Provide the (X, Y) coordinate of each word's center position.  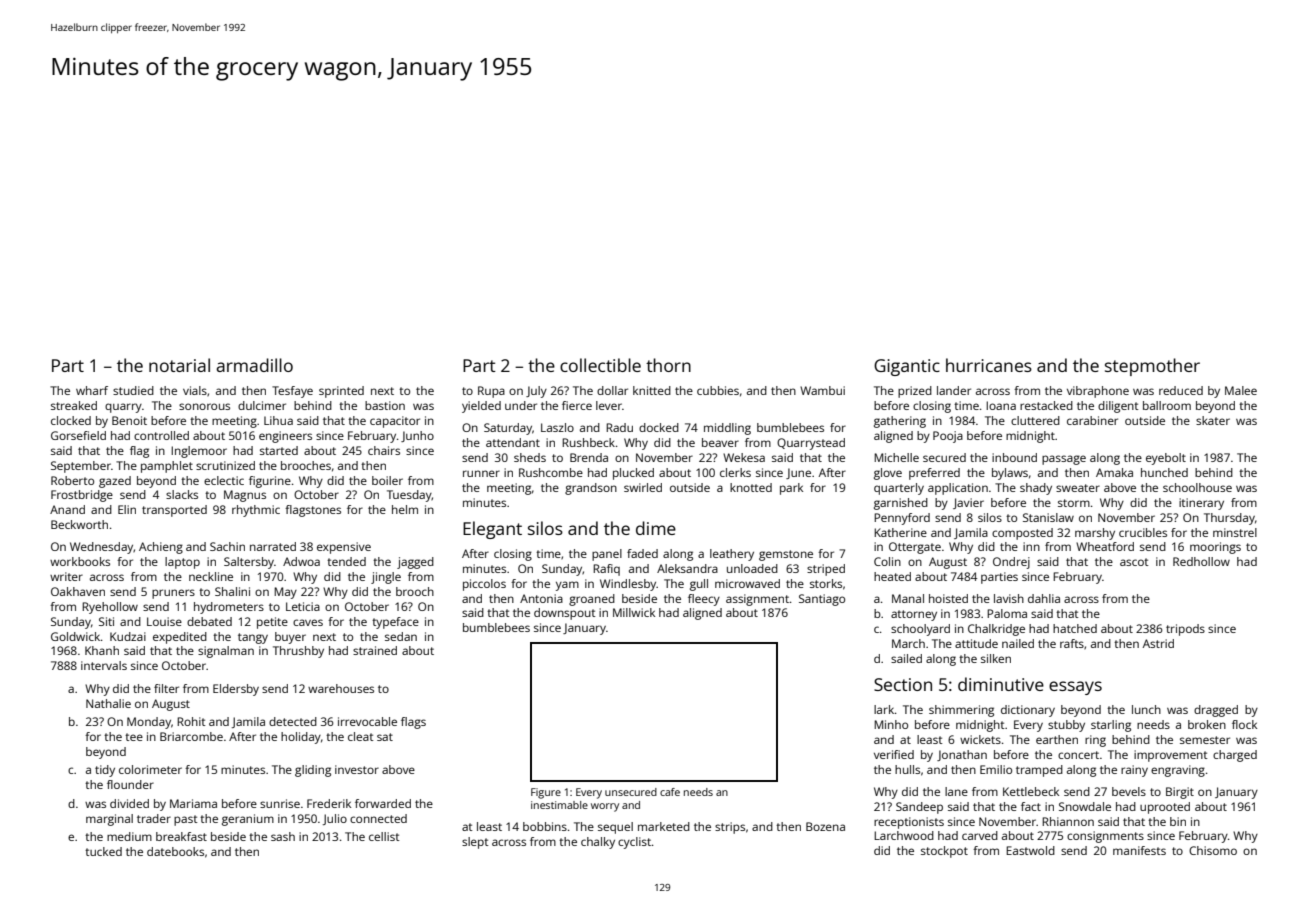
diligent (1118, 407)
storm (1074, 503)
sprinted (341, 392)
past (186, 820)
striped (826, 570)
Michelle (896, 457)
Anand (67, 509)
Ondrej (1011, 563)
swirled (643, 487)
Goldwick (76, 636)
